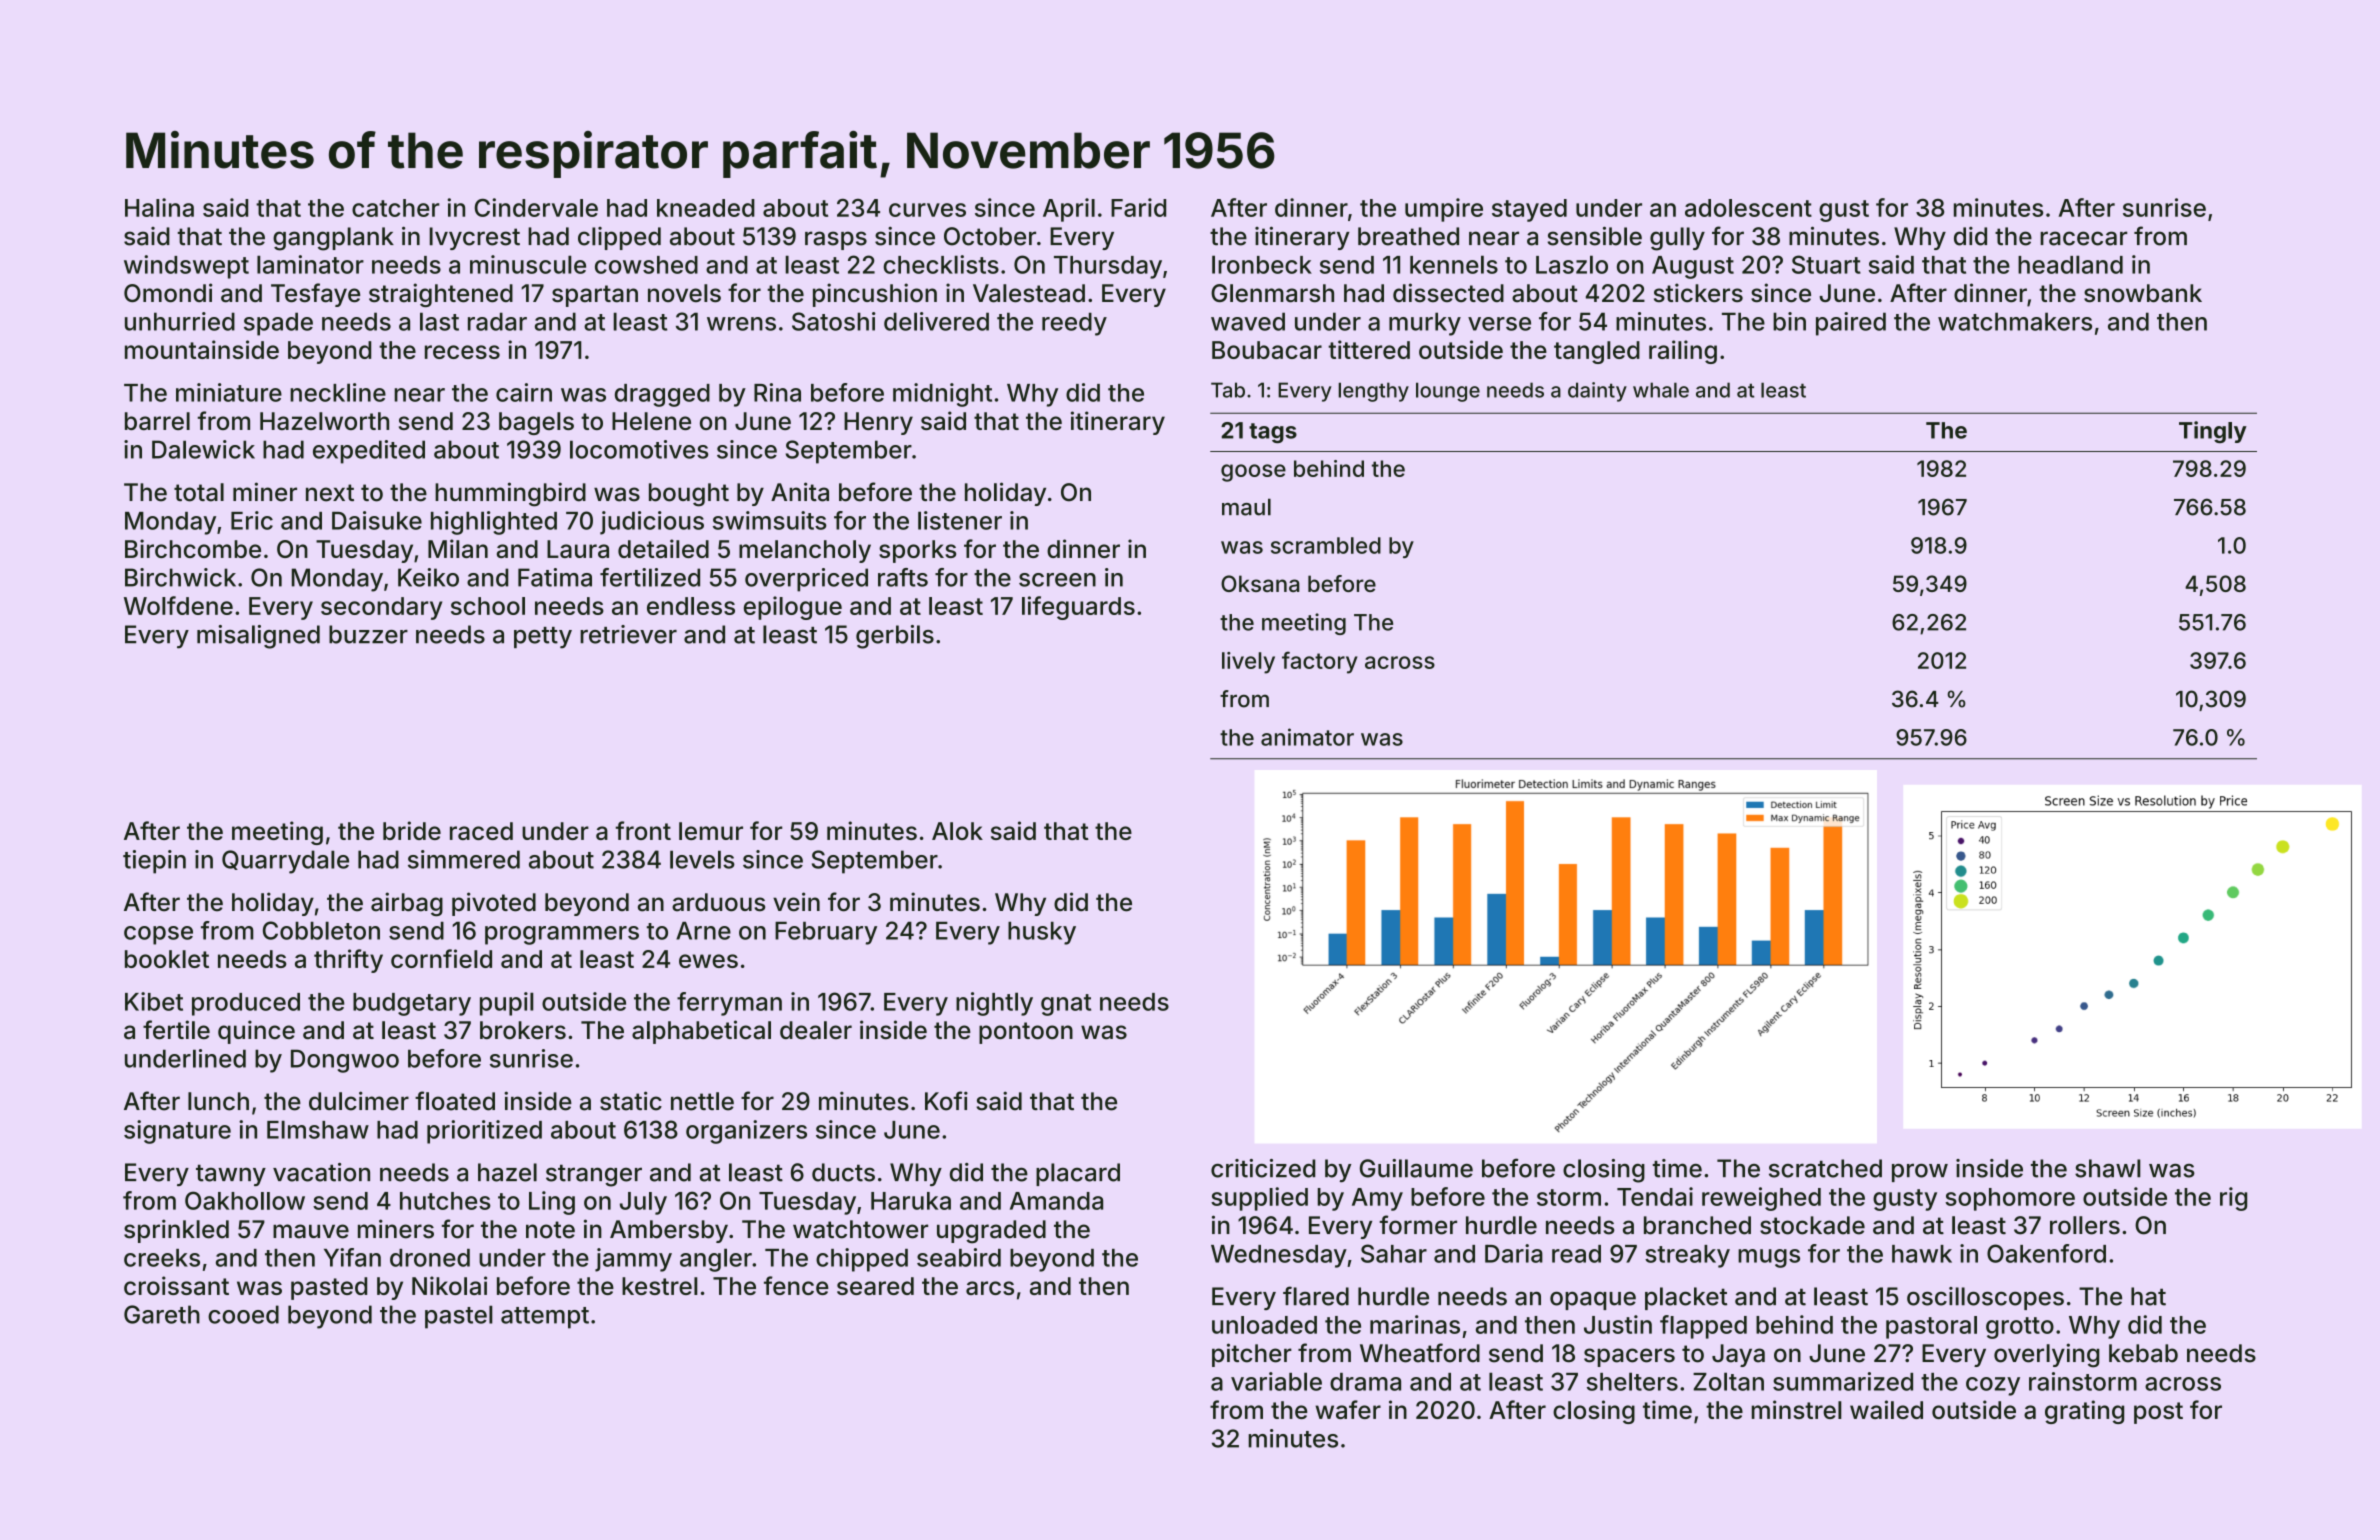 Image resolution: width=2380 pixels, height=1540 pixels. What do you see at coordinates (368, 634) in the image?
I see `buzzer` at bounding box center [368, 634].
